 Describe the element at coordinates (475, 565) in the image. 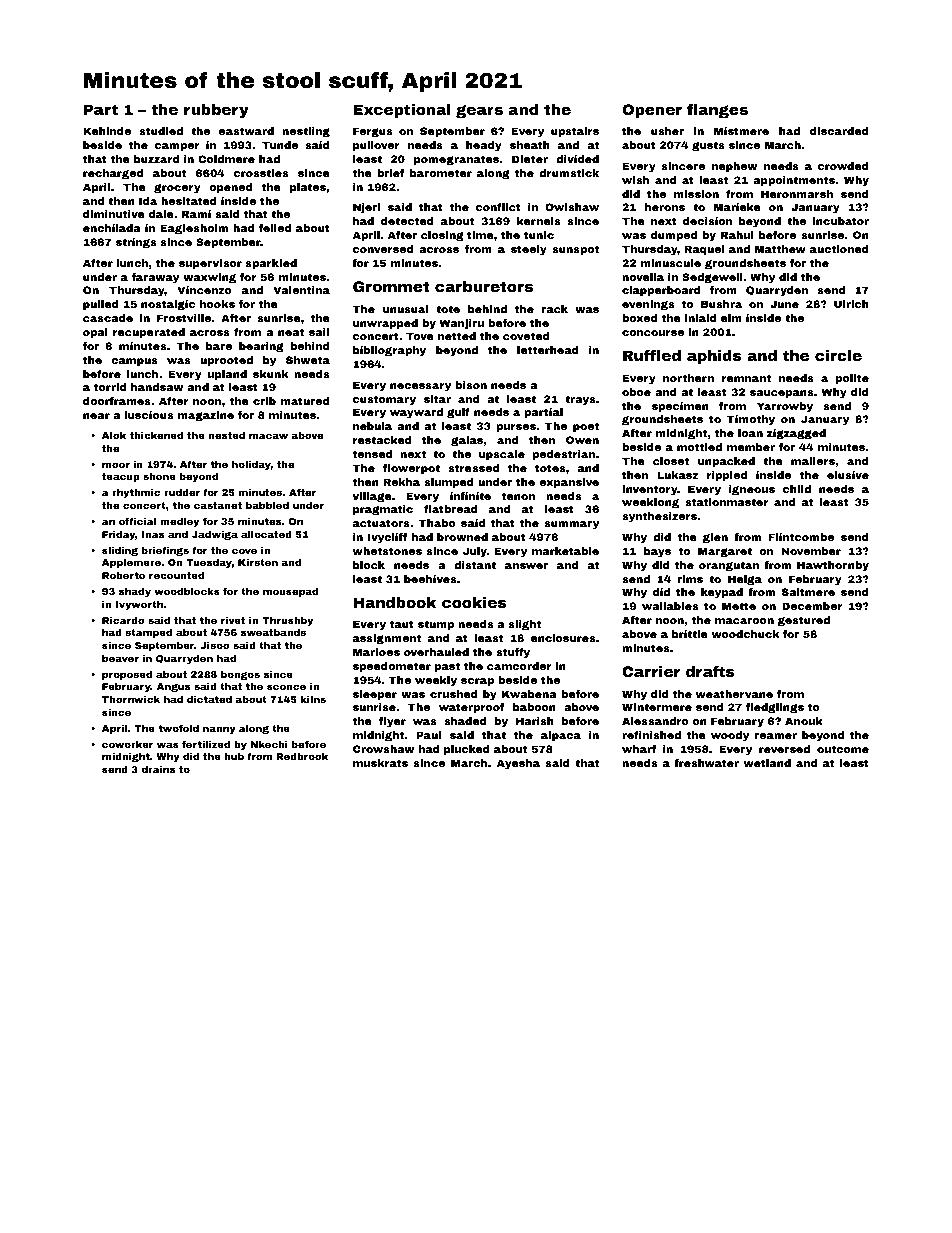

I see `distant` at that location.
